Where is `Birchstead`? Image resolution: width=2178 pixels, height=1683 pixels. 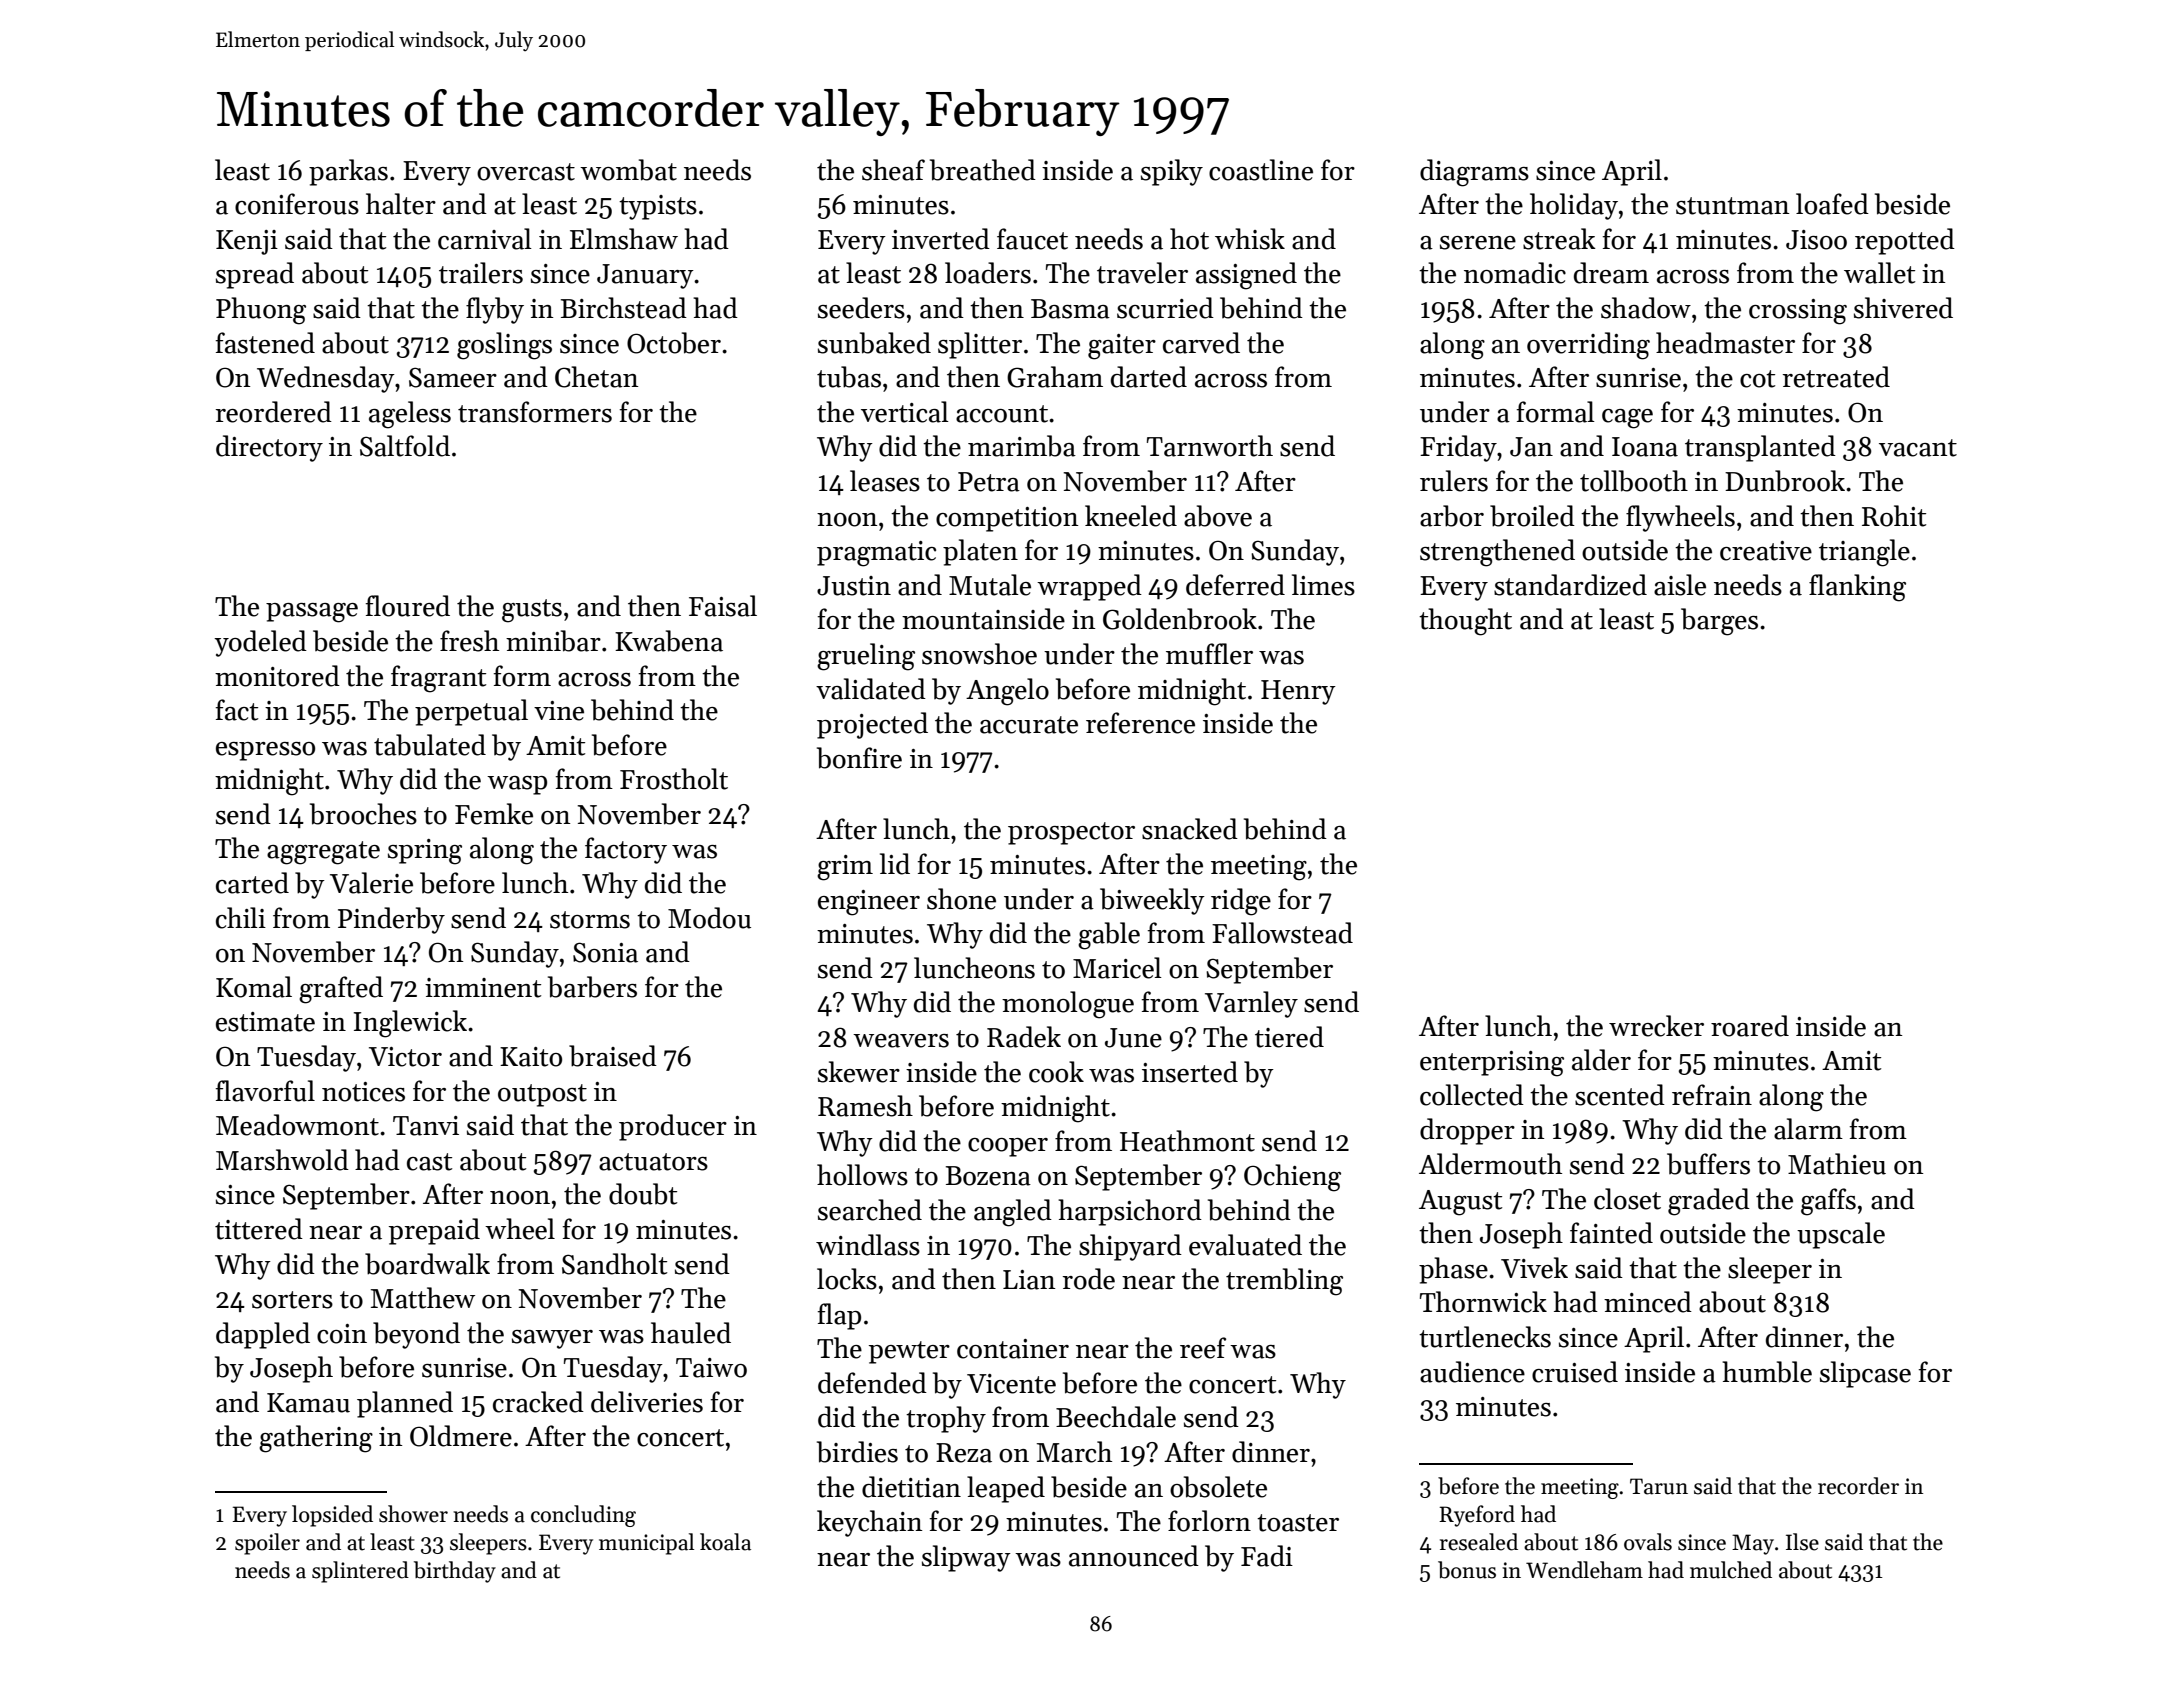 Birchstead is located at coordinates (624, 308).
